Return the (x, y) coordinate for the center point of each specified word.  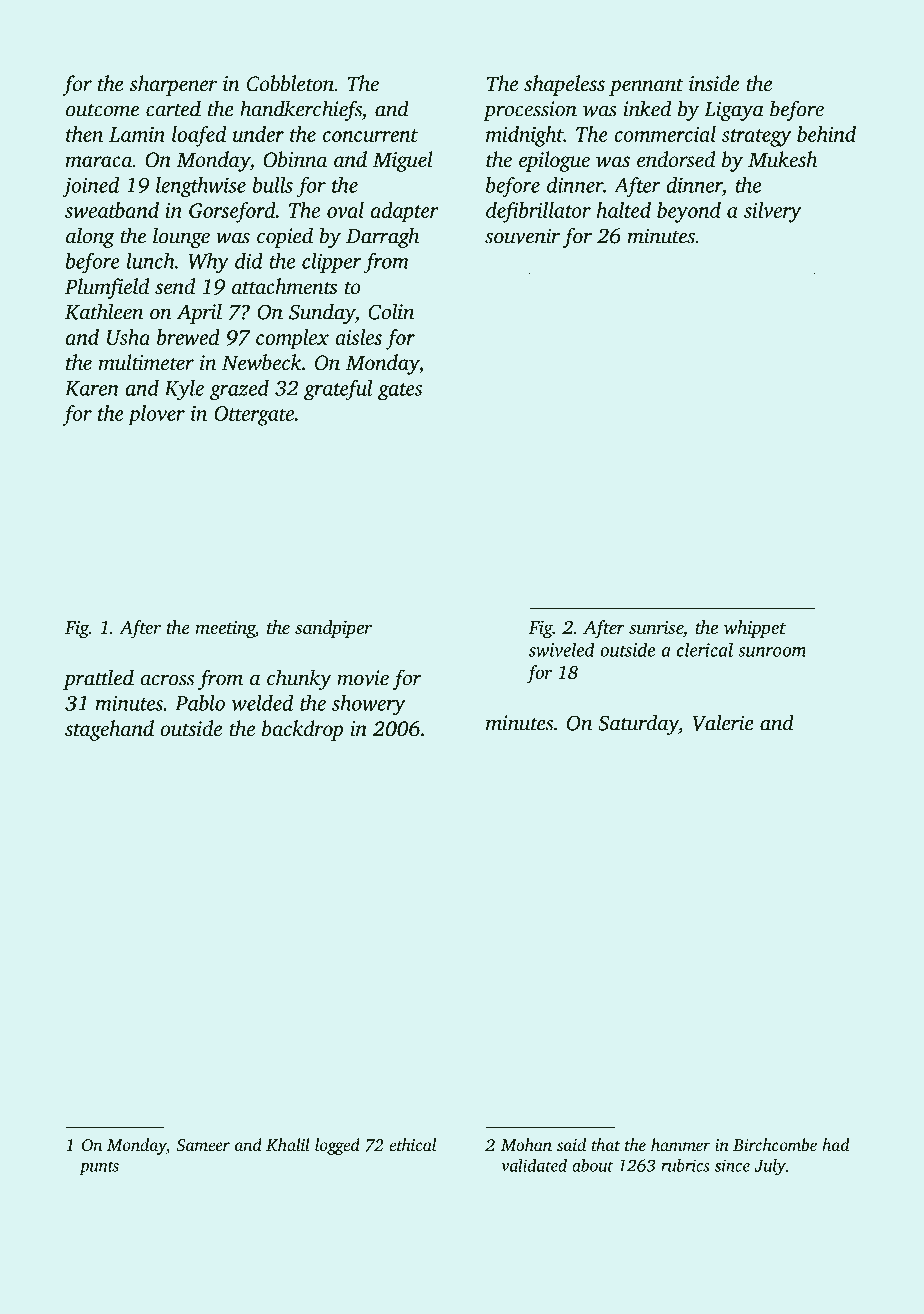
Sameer (203, 1145)
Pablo (200, 703)
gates (400, 392)
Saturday (638, 724)
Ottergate (254, 416)
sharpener (173, 85)
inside (714, 83)
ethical (412, 1144)
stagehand (109, 730)
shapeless (564, 85)
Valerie (723, 722)
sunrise (656, 627)
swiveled (562, 649)
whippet (755, 629)
